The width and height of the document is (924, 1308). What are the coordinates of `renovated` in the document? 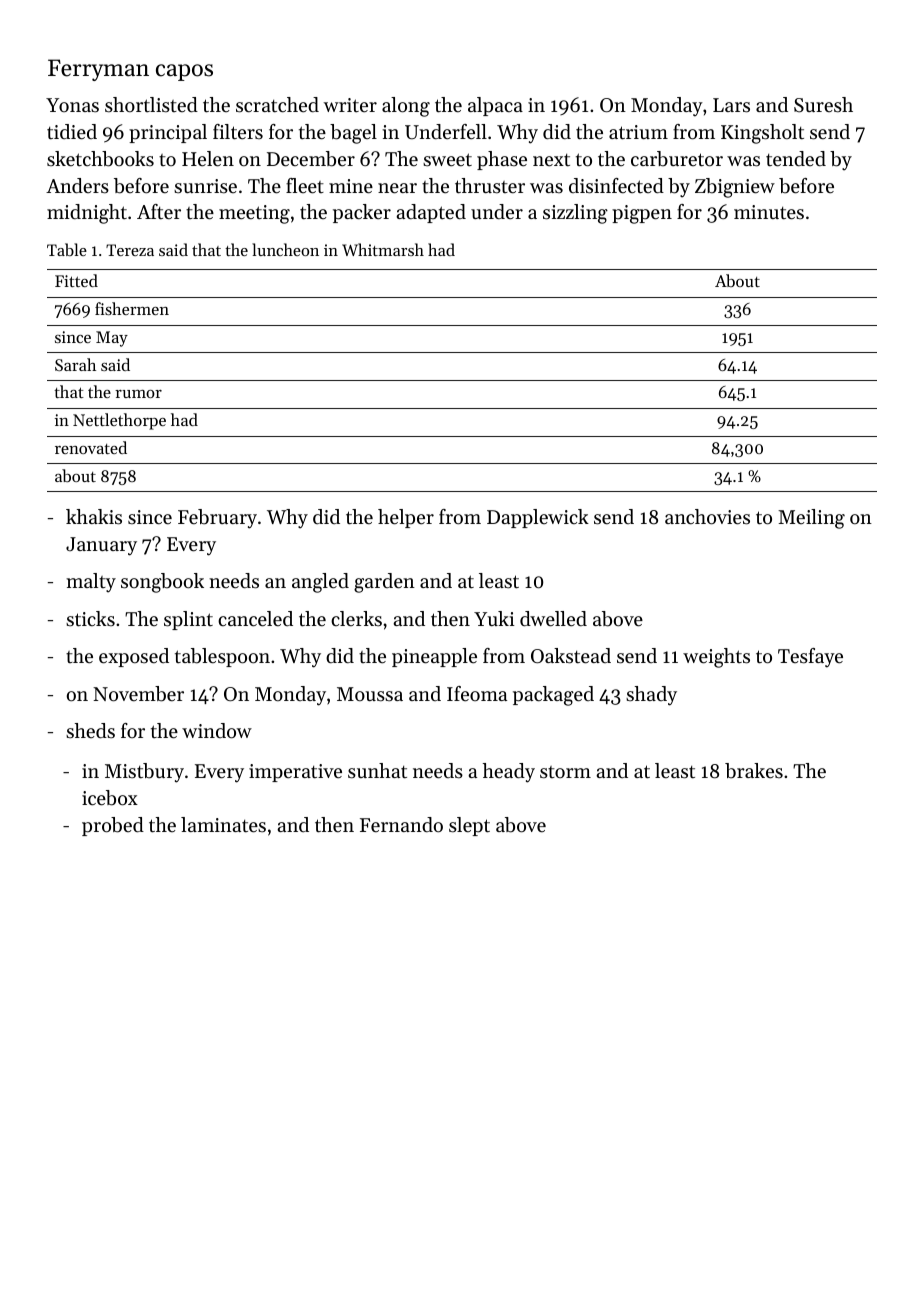 It's located at (91, 447).
